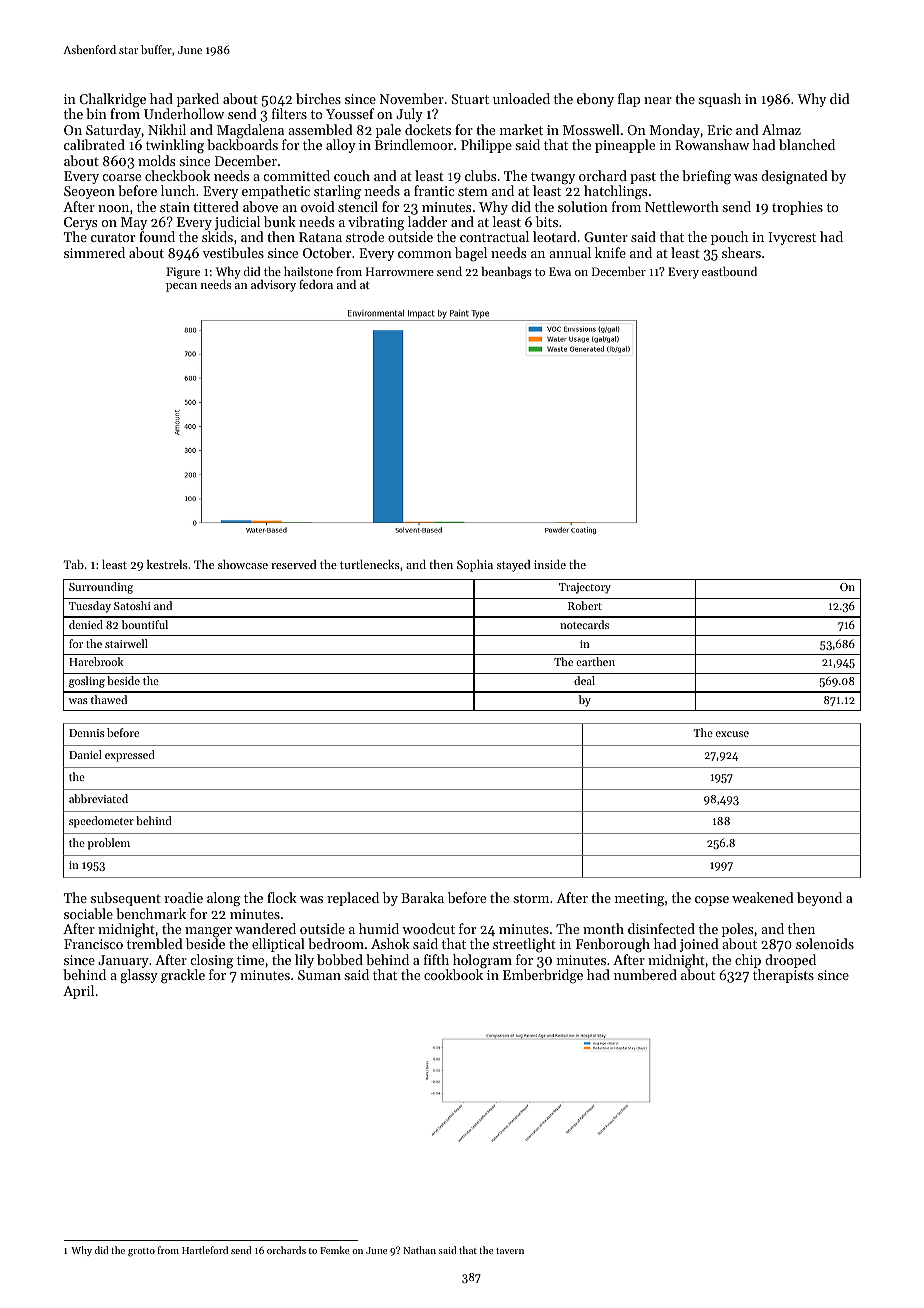 The width and height of the screenshot is (924, 1308). I want to click on kestrels, so click(167, 564).
